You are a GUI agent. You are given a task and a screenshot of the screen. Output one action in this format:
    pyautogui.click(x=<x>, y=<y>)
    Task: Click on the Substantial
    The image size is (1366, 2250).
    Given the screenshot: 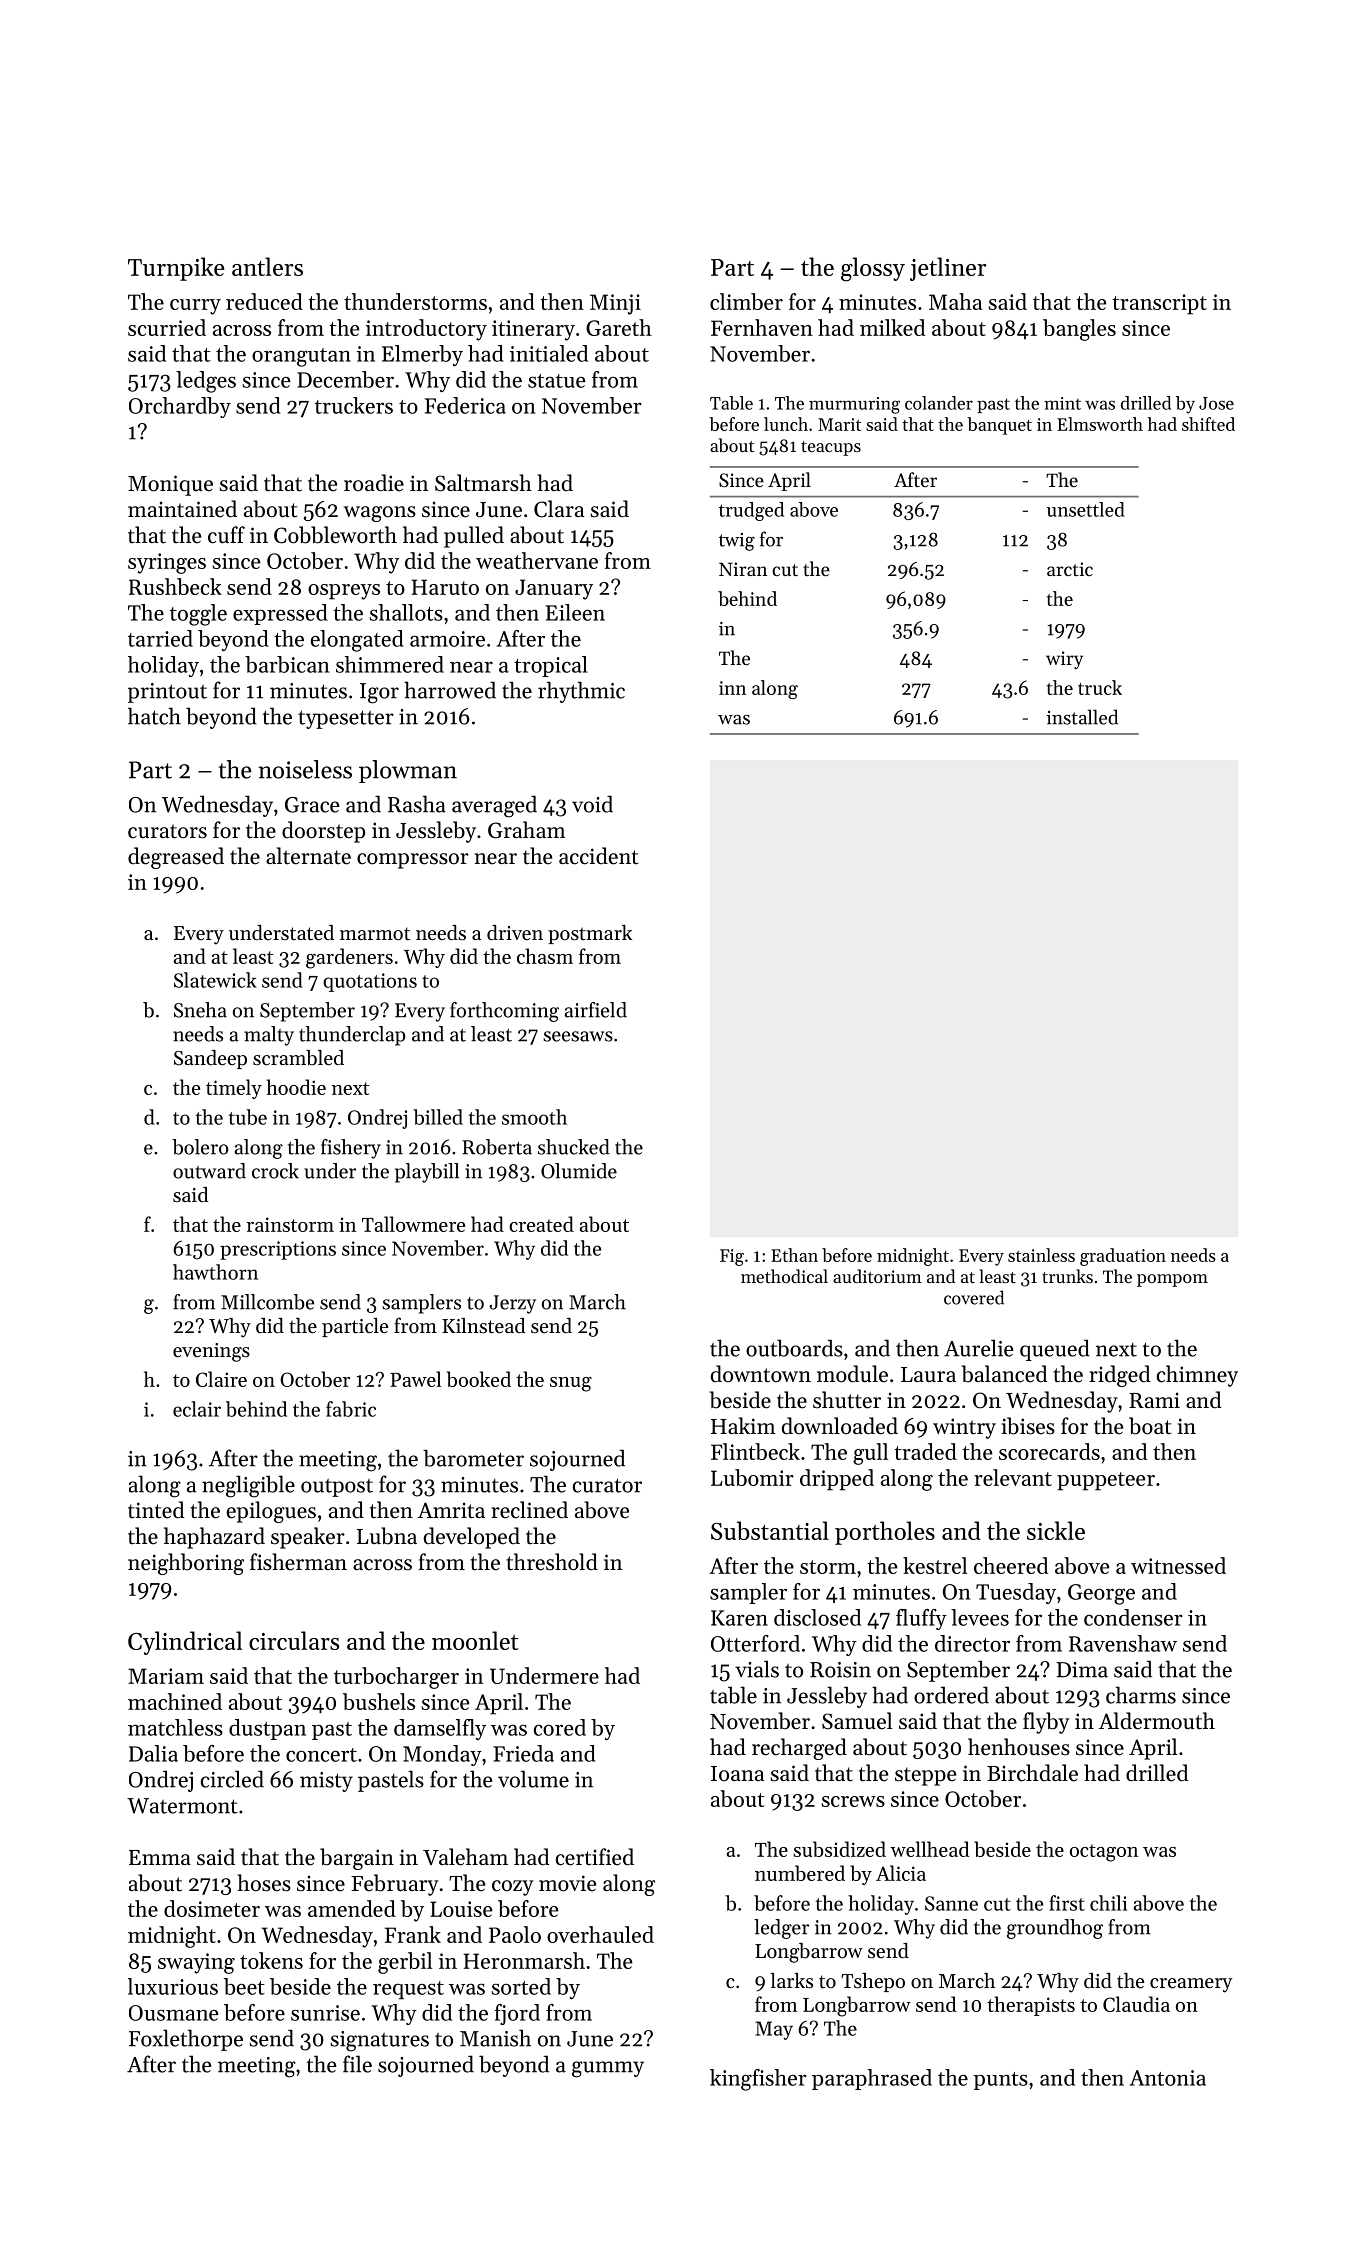 What is the action you would take?
    pyautogui.click(x=770, y=1530)
